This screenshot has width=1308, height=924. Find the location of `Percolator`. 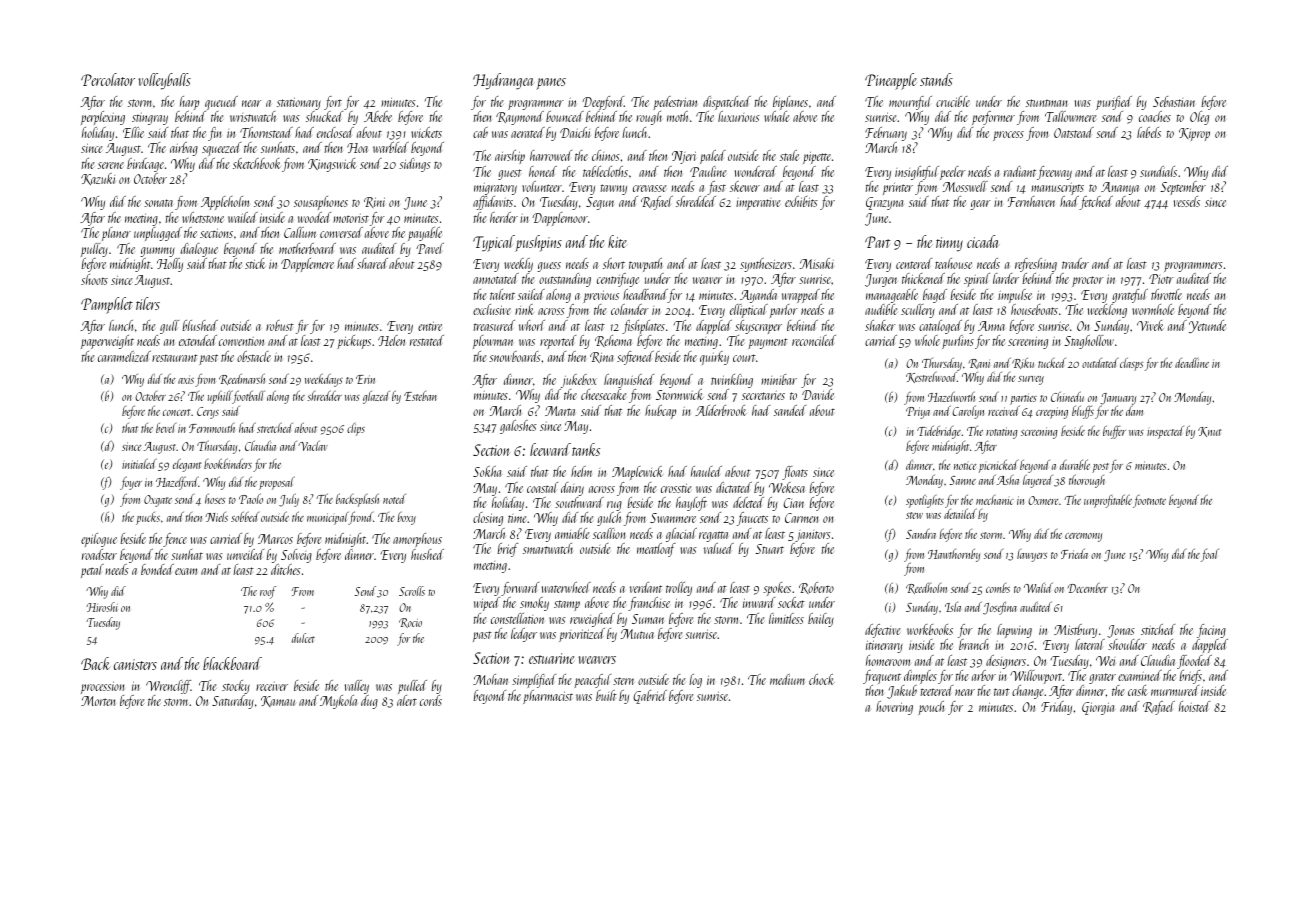

Percolator is located at coordinates (108, 79).
